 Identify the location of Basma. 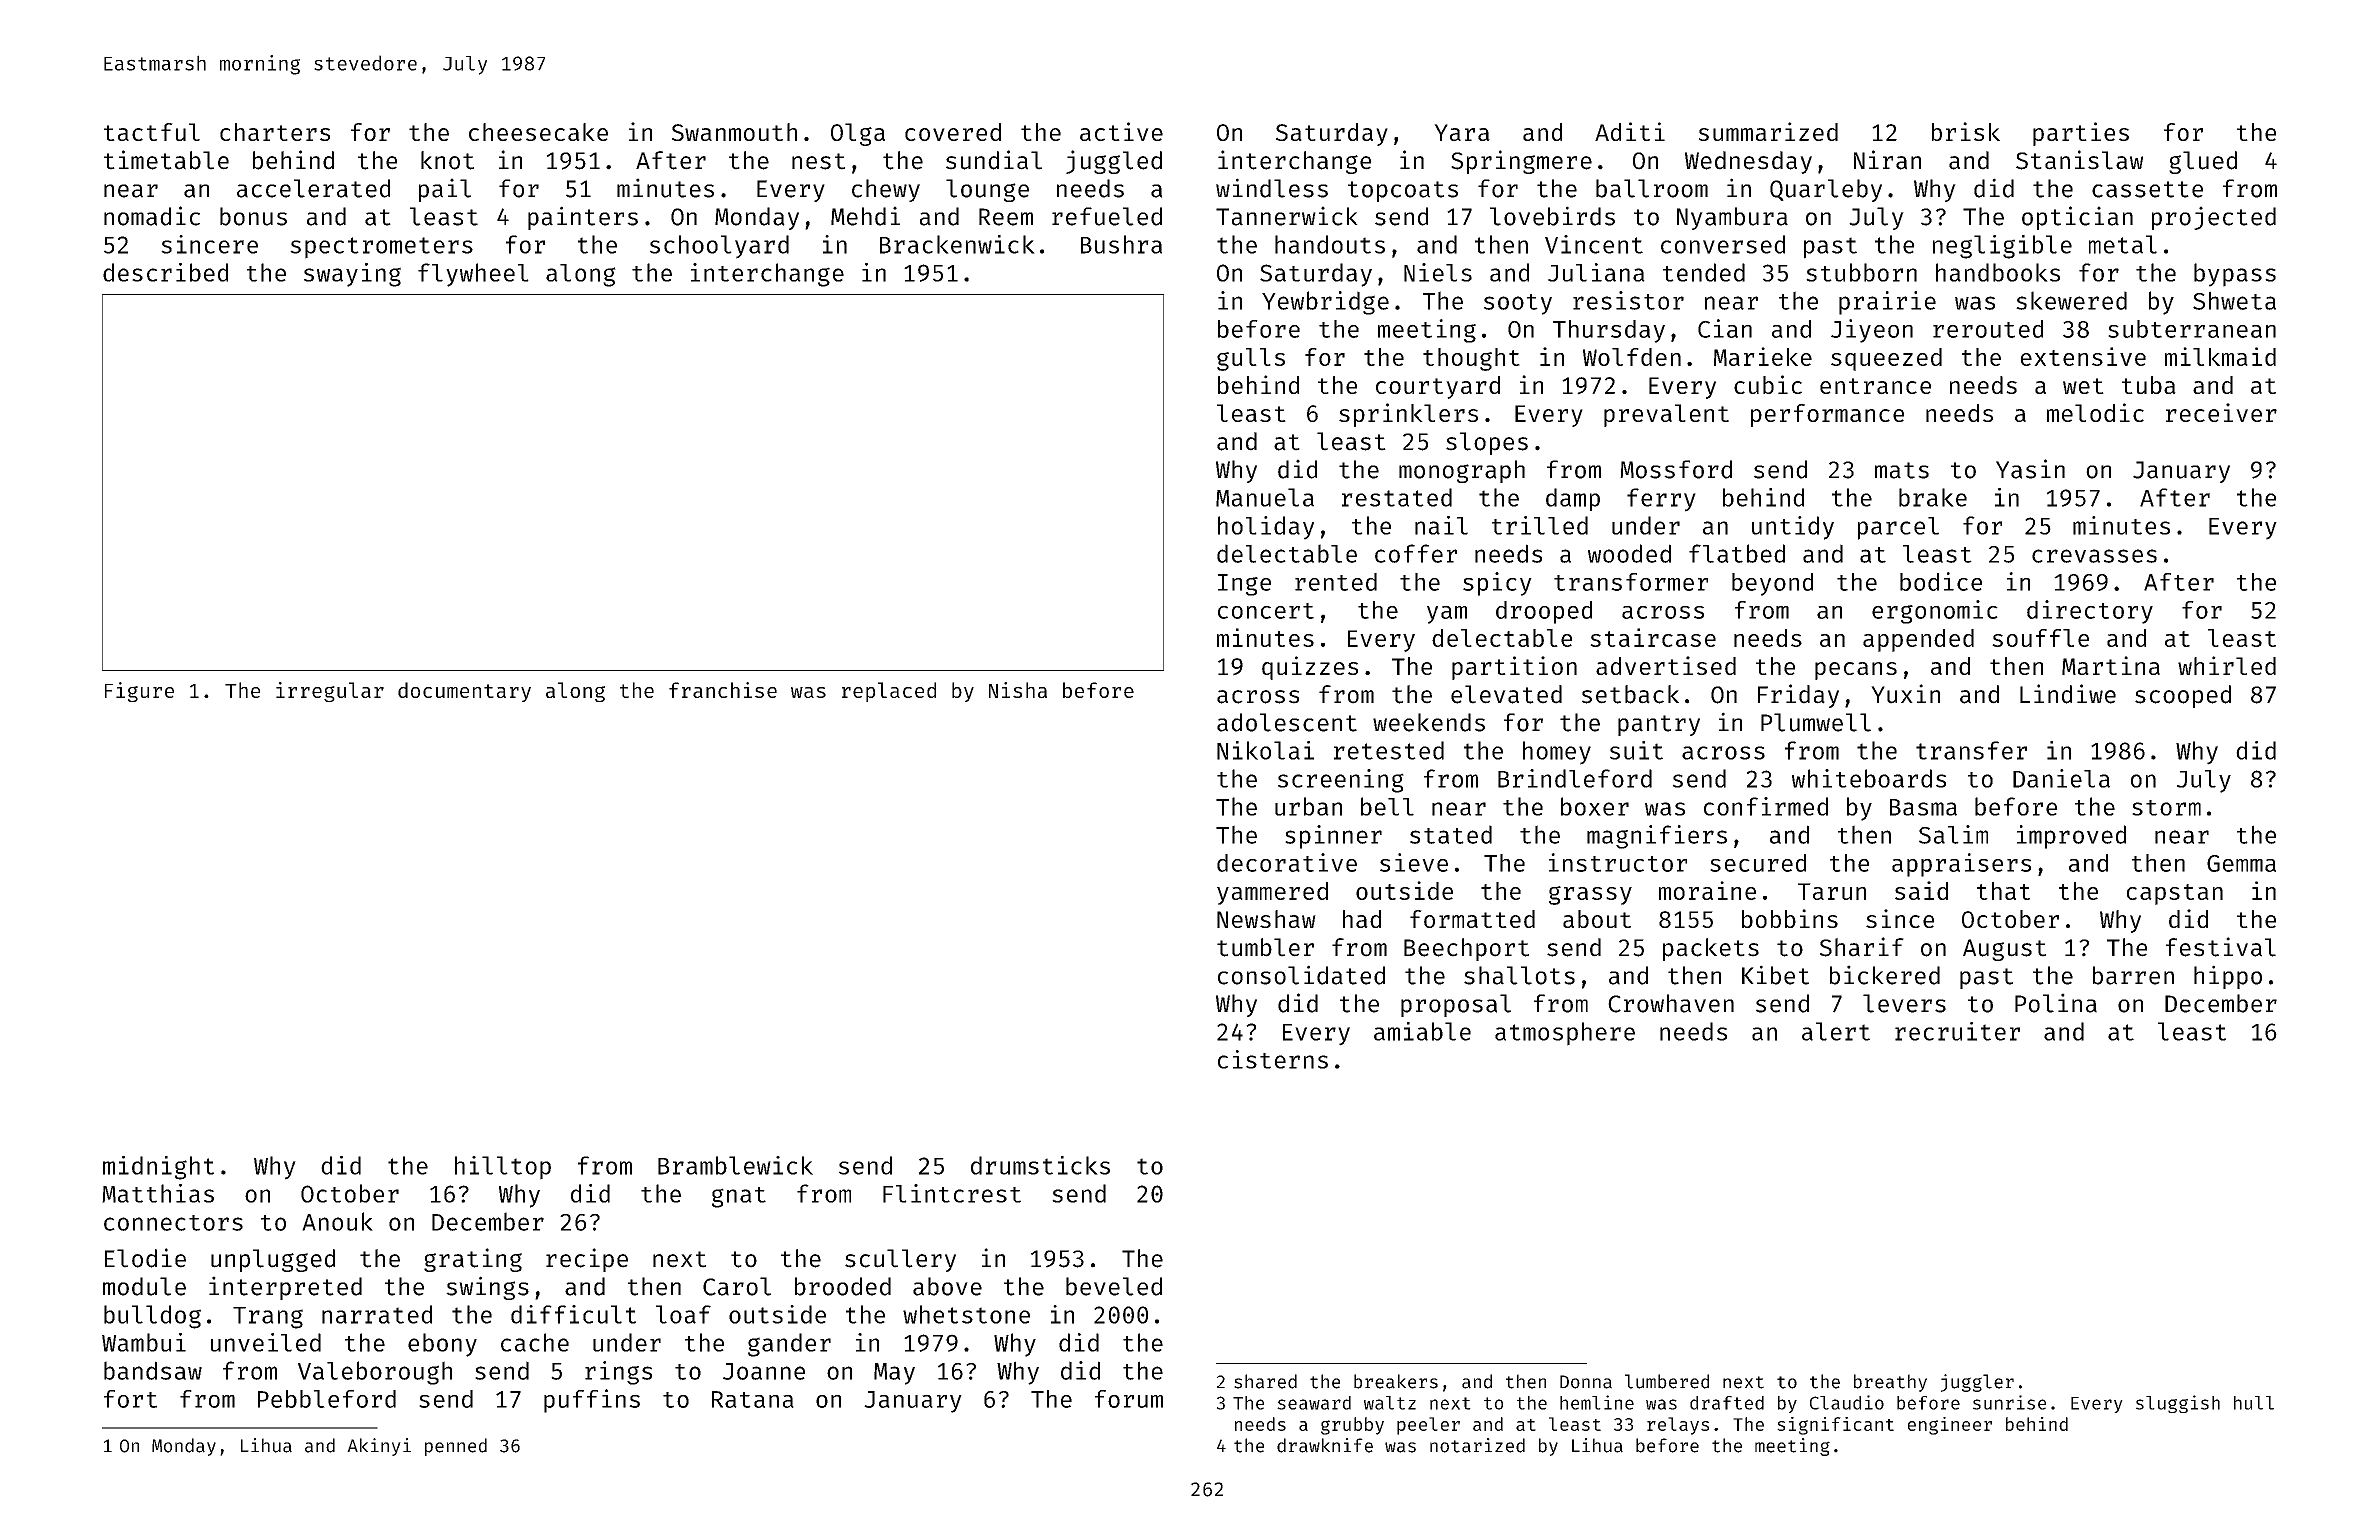
(1923, 807).
